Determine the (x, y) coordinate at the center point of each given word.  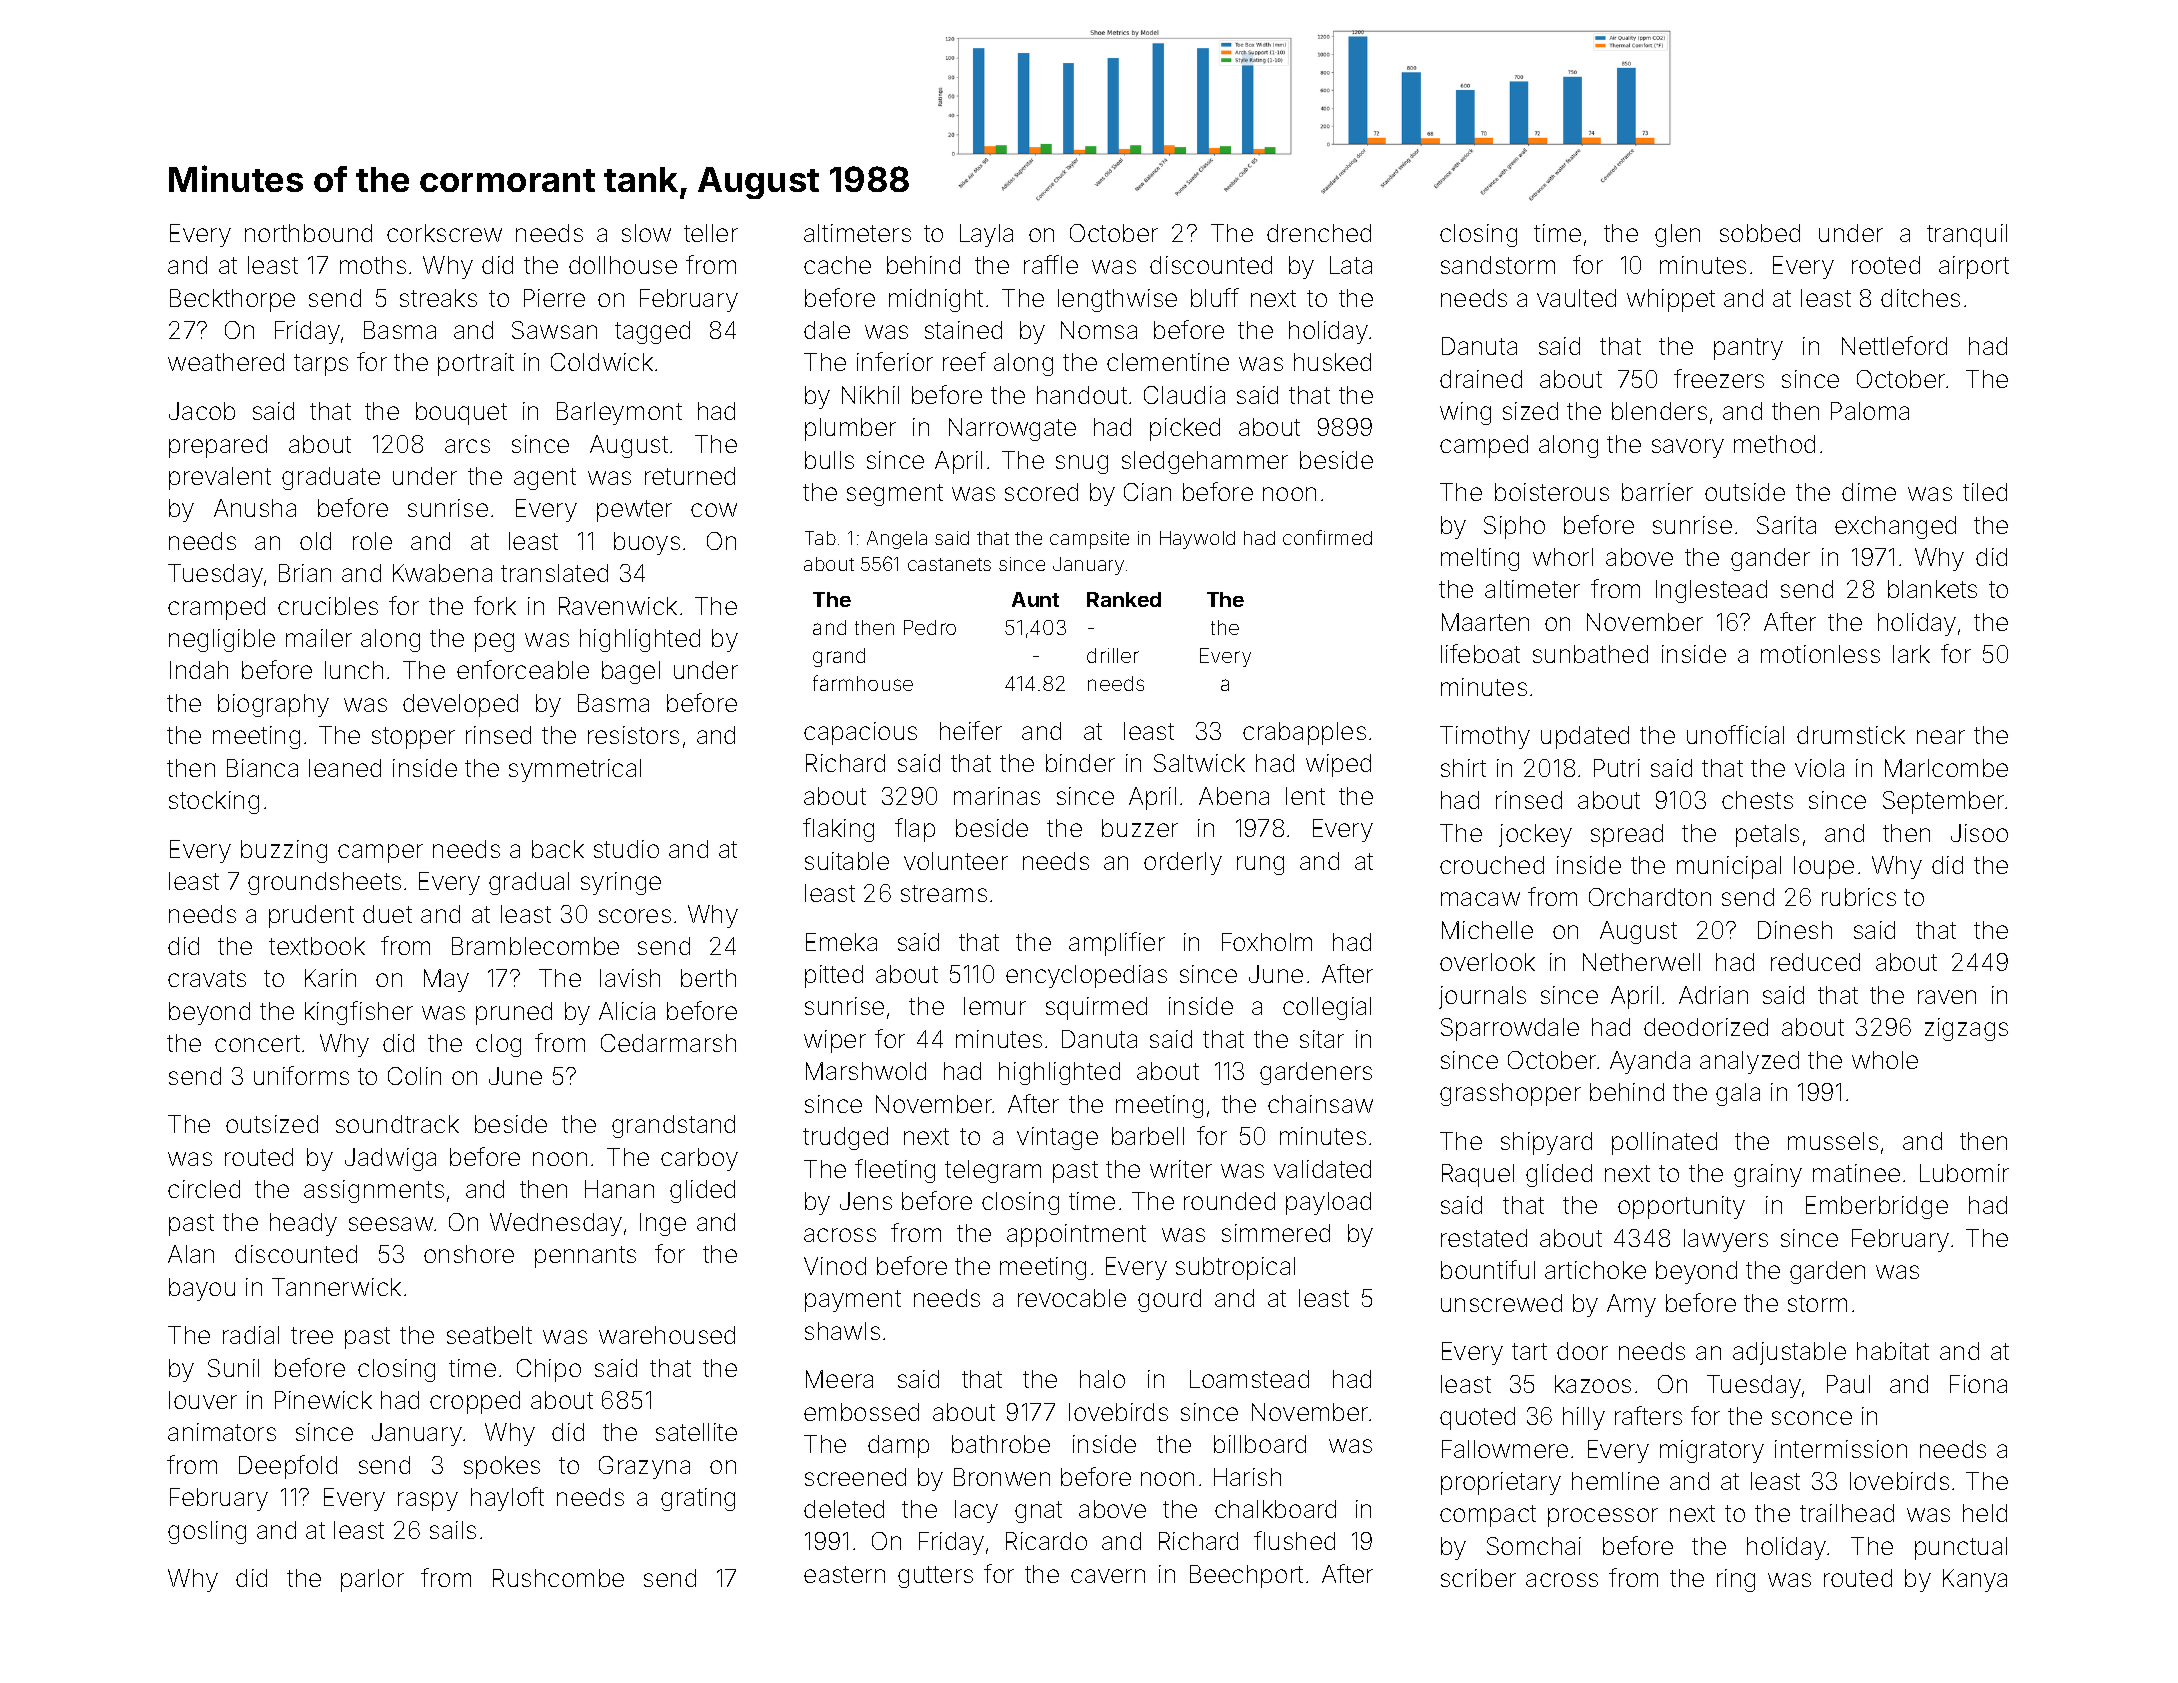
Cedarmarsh (668, 1043)
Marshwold (866, 1071)
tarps (321, 365)
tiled (1985, 492)
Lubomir (1964, 1173)
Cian (1147, 492)
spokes (502, 1467)
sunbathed (1590, 654)
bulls (829, 460)
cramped (216, 608)
